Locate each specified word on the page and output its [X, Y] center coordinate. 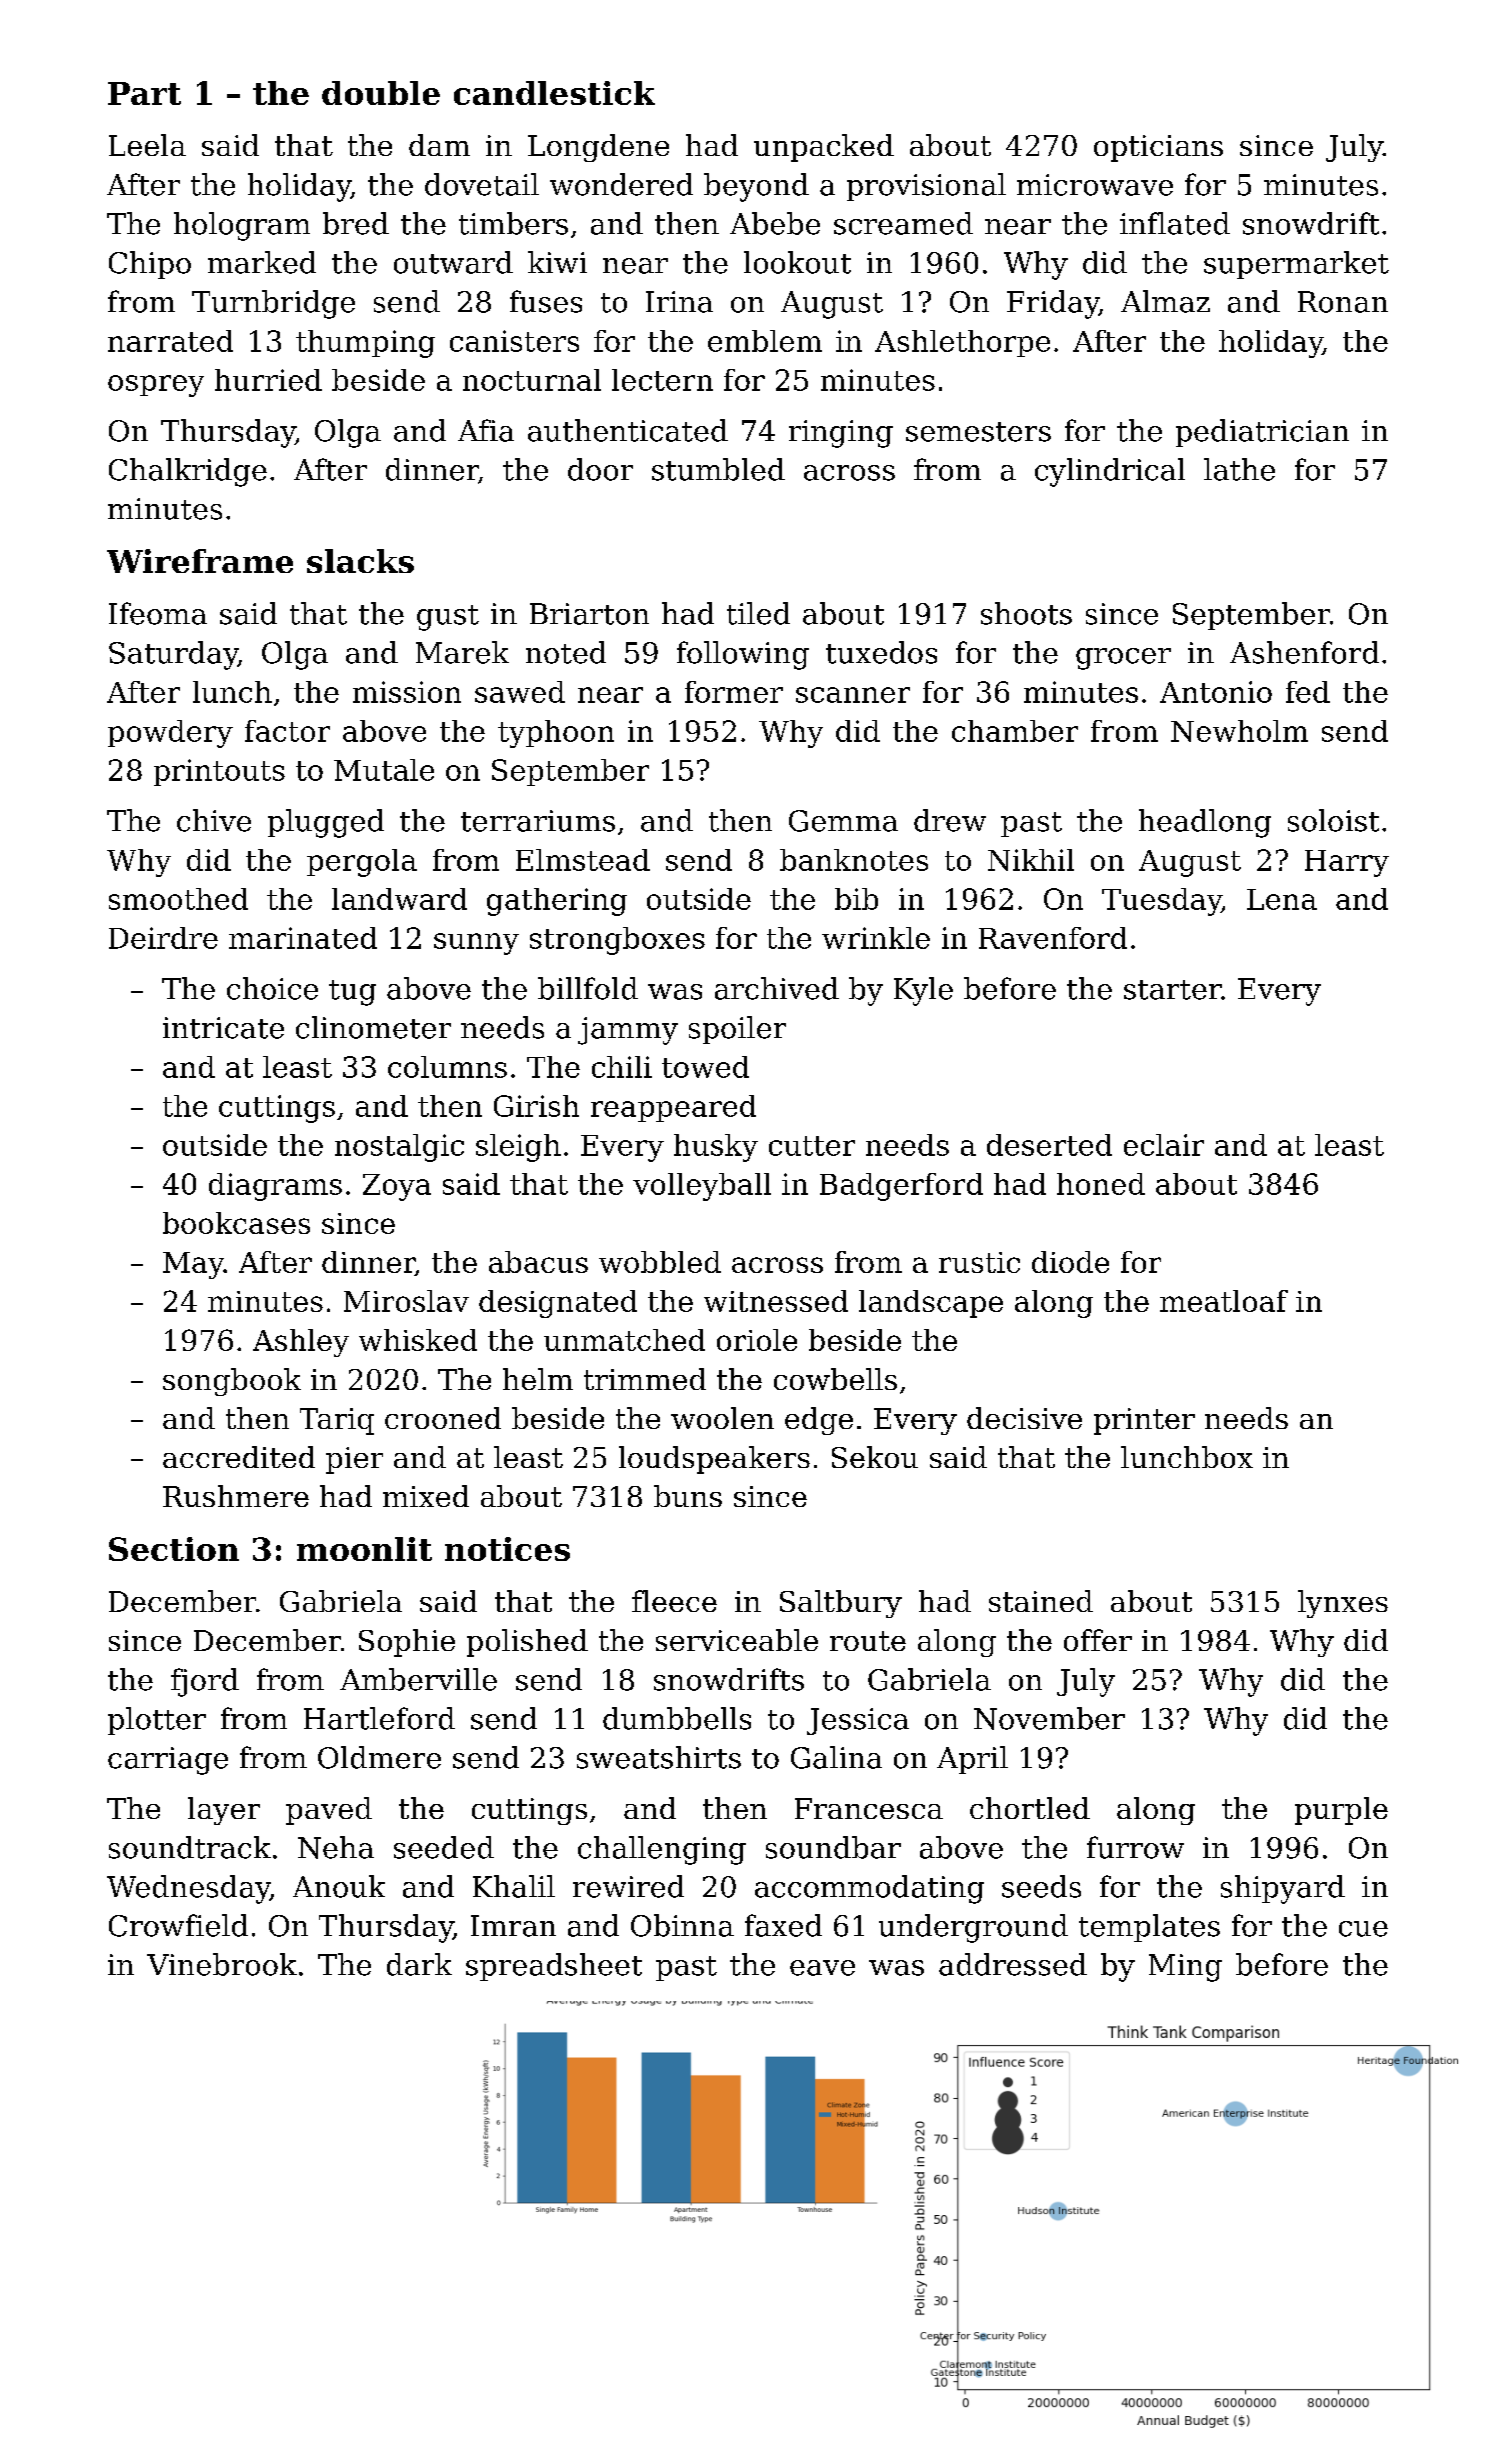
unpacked [824, 148]
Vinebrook [222, 1964]
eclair [1164, 1145]
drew [950, 820]
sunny [476, 944]
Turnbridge [273, 304]
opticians [1158, 148]
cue [1363, 1929]
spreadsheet [554, 1967]
